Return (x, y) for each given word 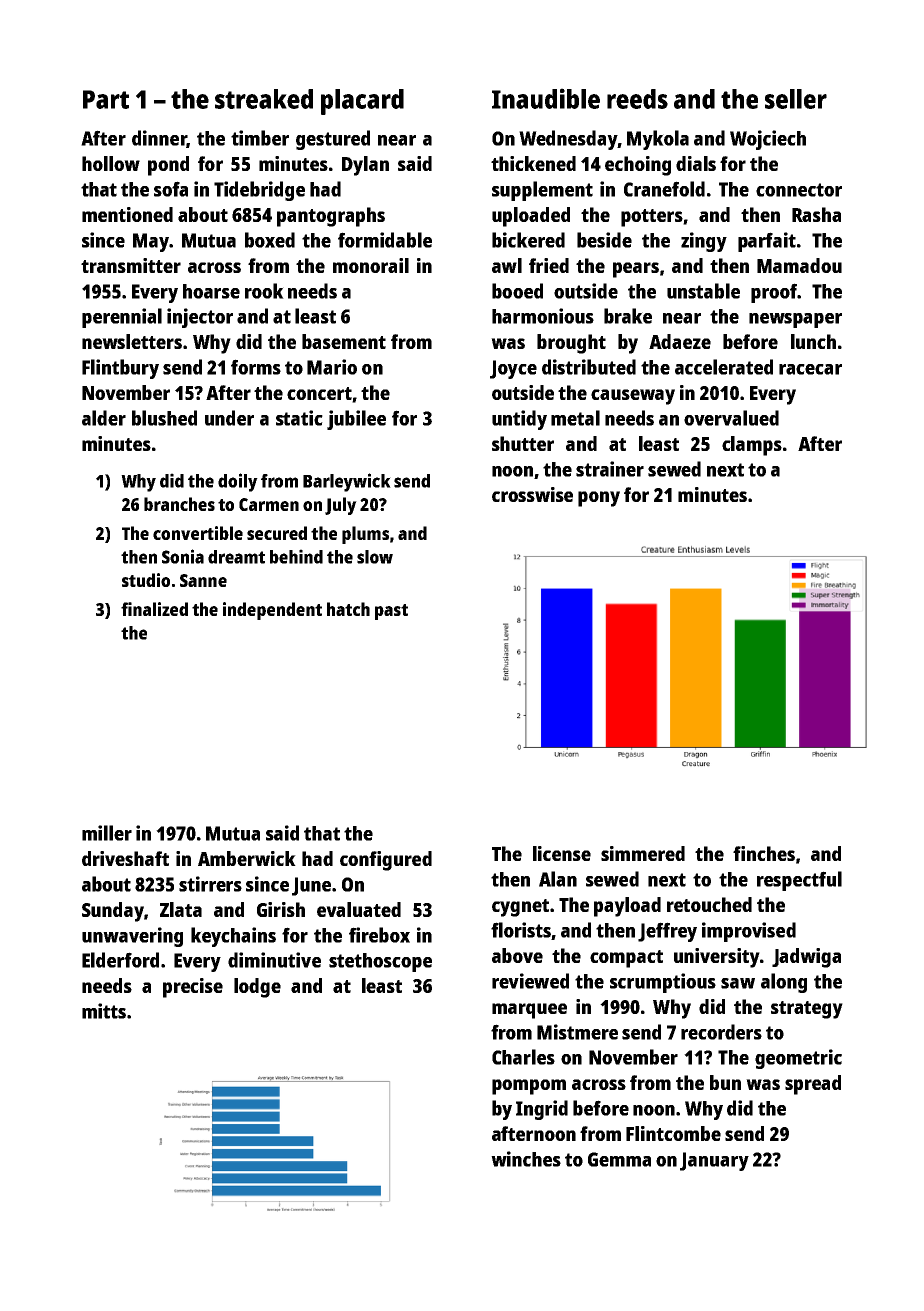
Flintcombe (673, 1133)
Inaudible (546, 98)
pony (599, 499)
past (391, 612)
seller (796, 99)
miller (107, 833)
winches (526, 1159)
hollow (111, 163)
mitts (104, 1011)
